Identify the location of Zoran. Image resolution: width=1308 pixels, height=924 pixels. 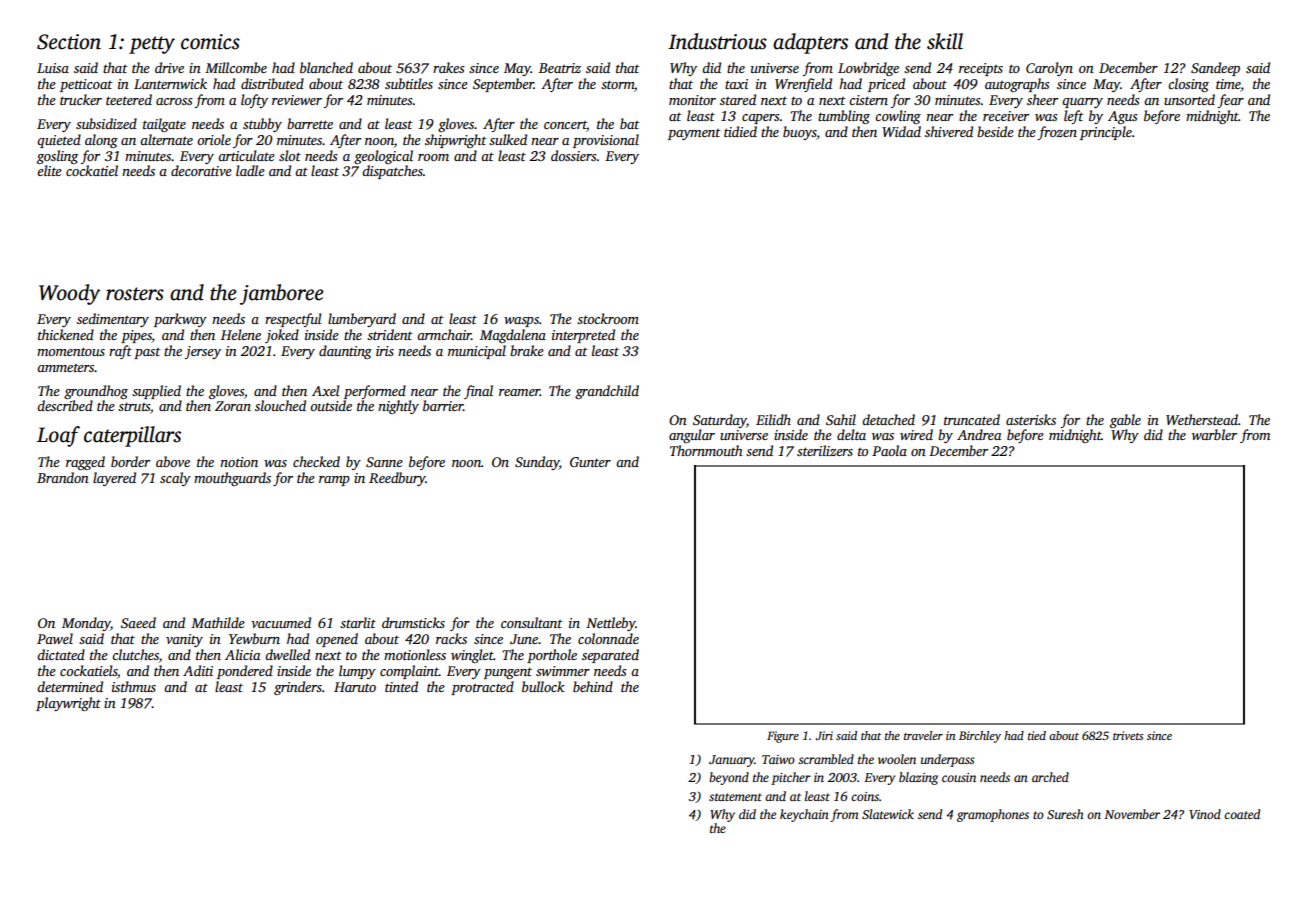
(233, 406).
